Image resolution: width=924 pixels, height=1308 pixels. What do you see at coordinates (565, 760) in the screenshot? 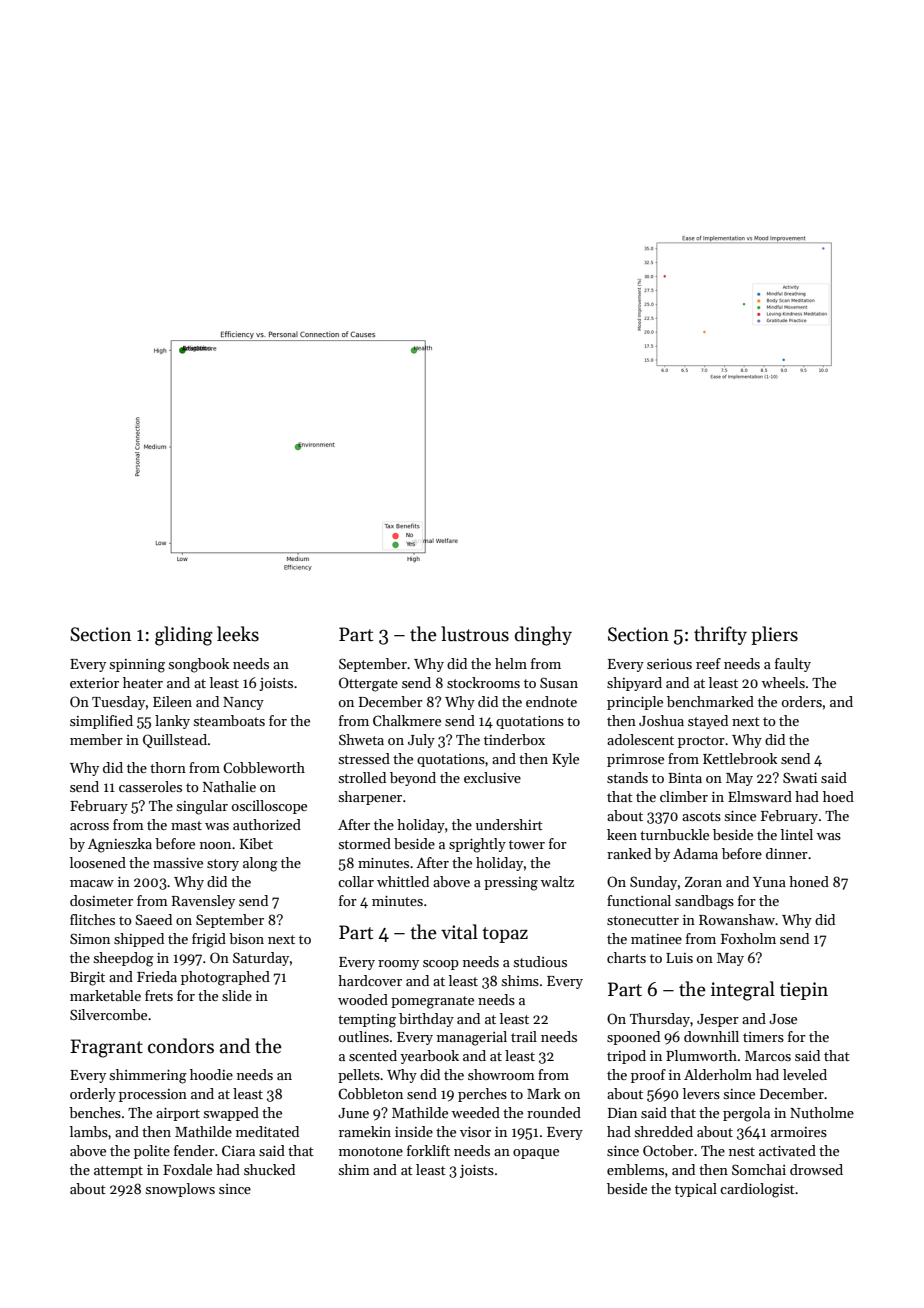
I see `Kyle` at bounding box center [565, 760].
